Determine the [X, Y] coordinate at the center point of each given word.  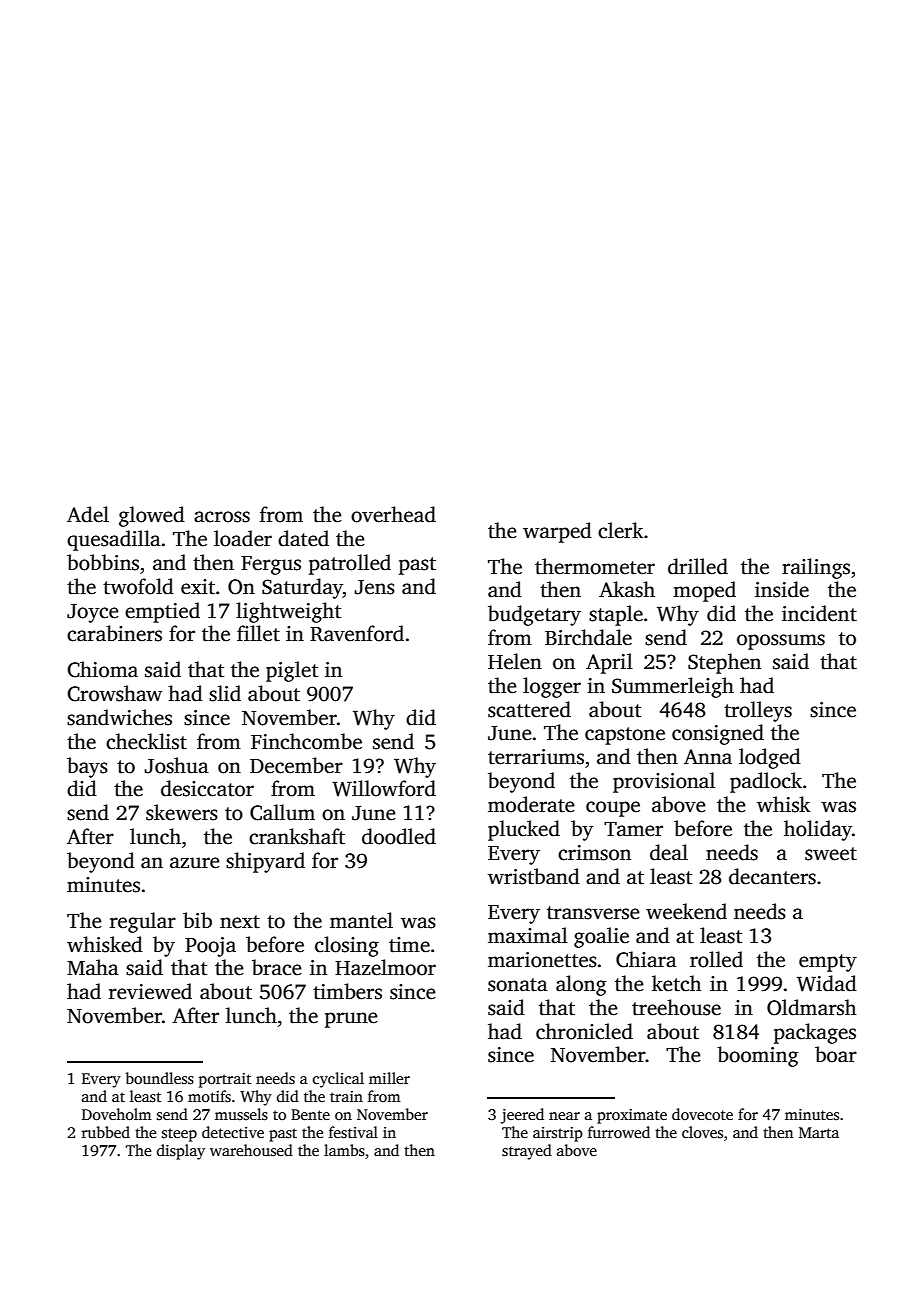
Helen [515, 661]
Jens [374, 587]
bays [87, 767]
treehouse [676, 1007]
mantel [361, 920]
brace [277, 967]
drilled [698, 566]
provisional [664, 782]
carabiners [114, 633]
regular [143, 922]
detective [233, 1132]
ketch [677, 983]
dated [303, 538]
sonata [518, 985]
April [609, 663]
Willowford [384, 788]
